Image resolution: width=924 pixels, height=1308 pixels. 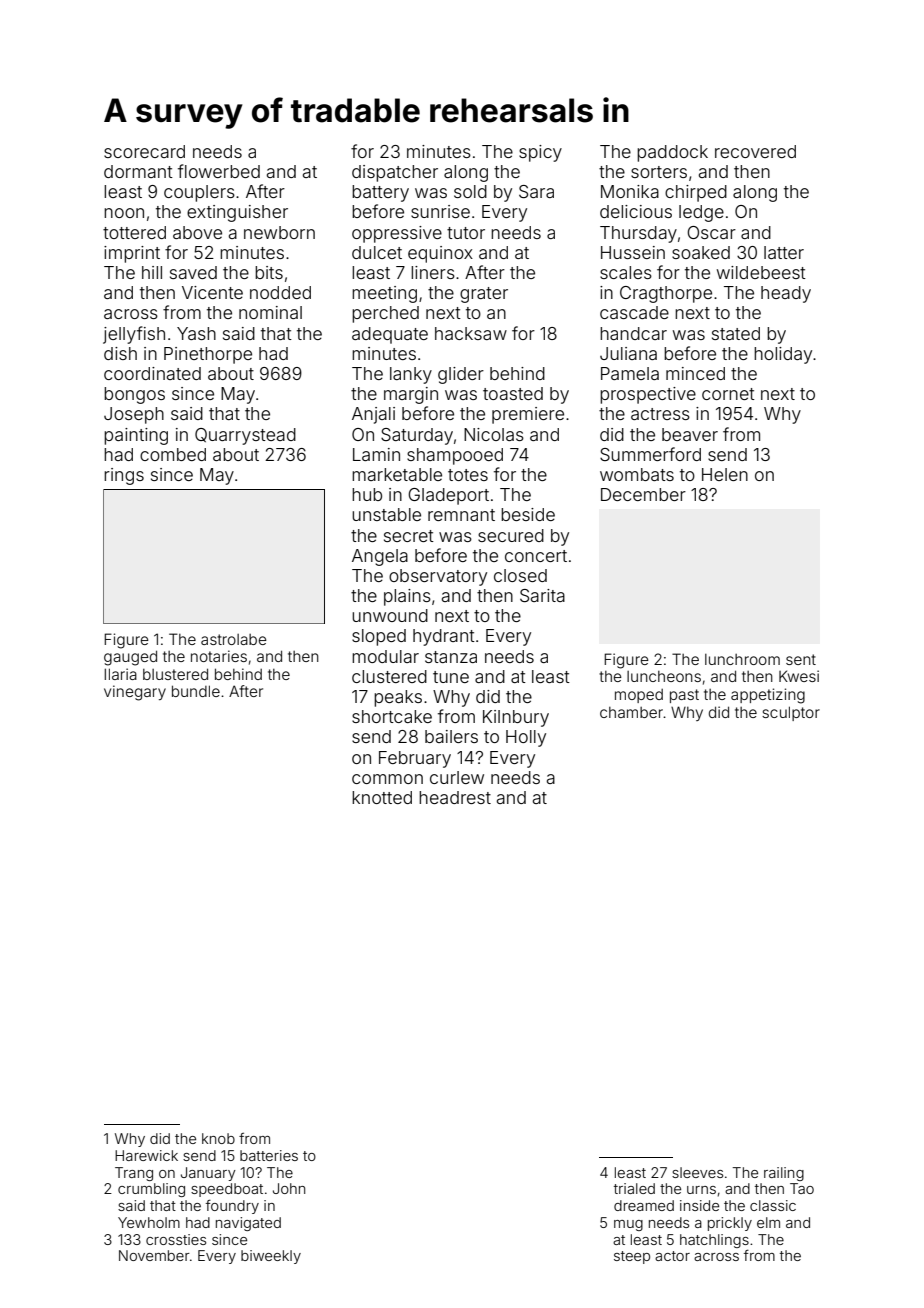 What do you see at coordinates (120, 674) in the screenshot?
I see `Ilaria` at bounding box center [120, 674].
